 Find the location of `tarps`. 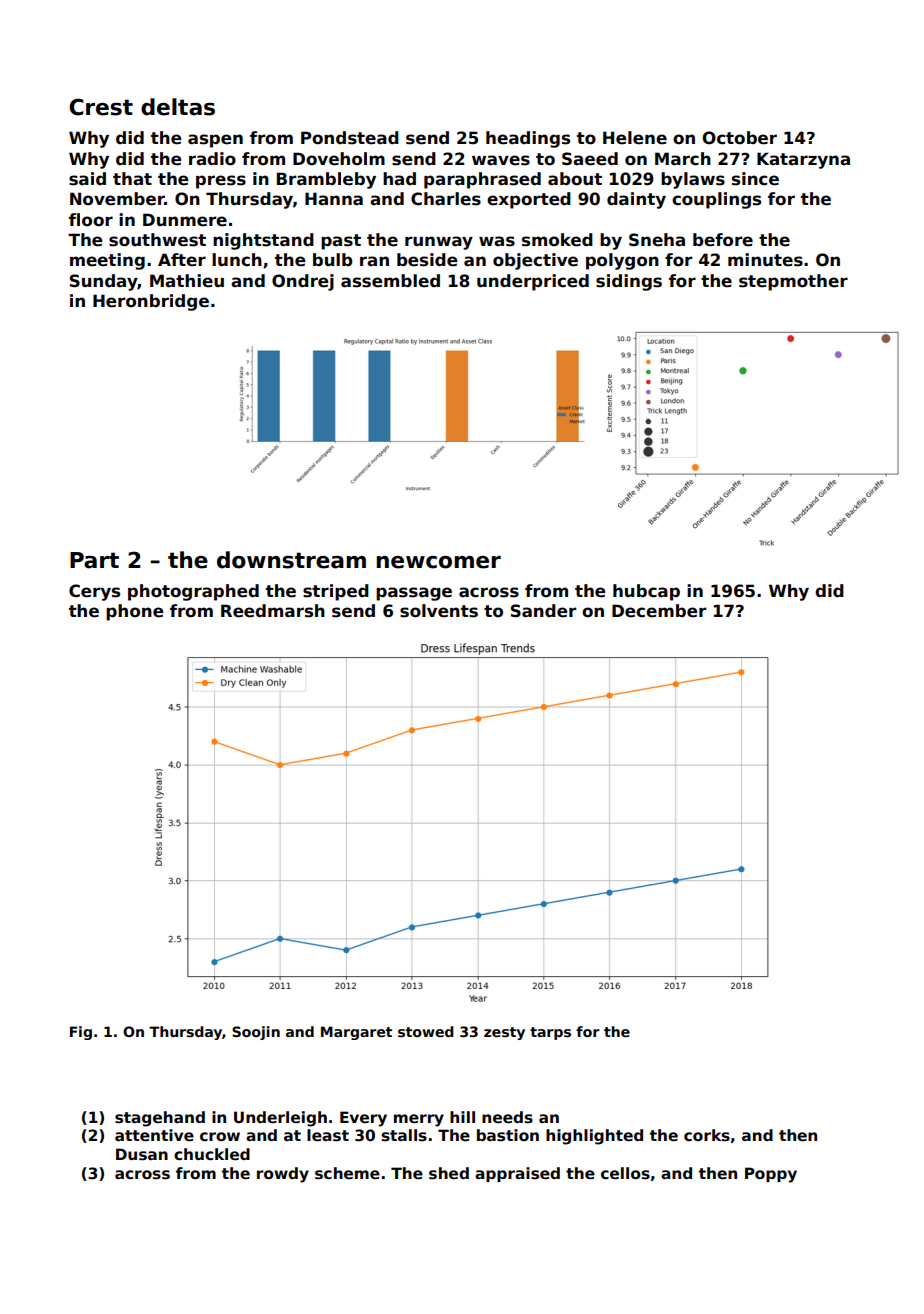

tarps is located at coordinates (550, 1033).
